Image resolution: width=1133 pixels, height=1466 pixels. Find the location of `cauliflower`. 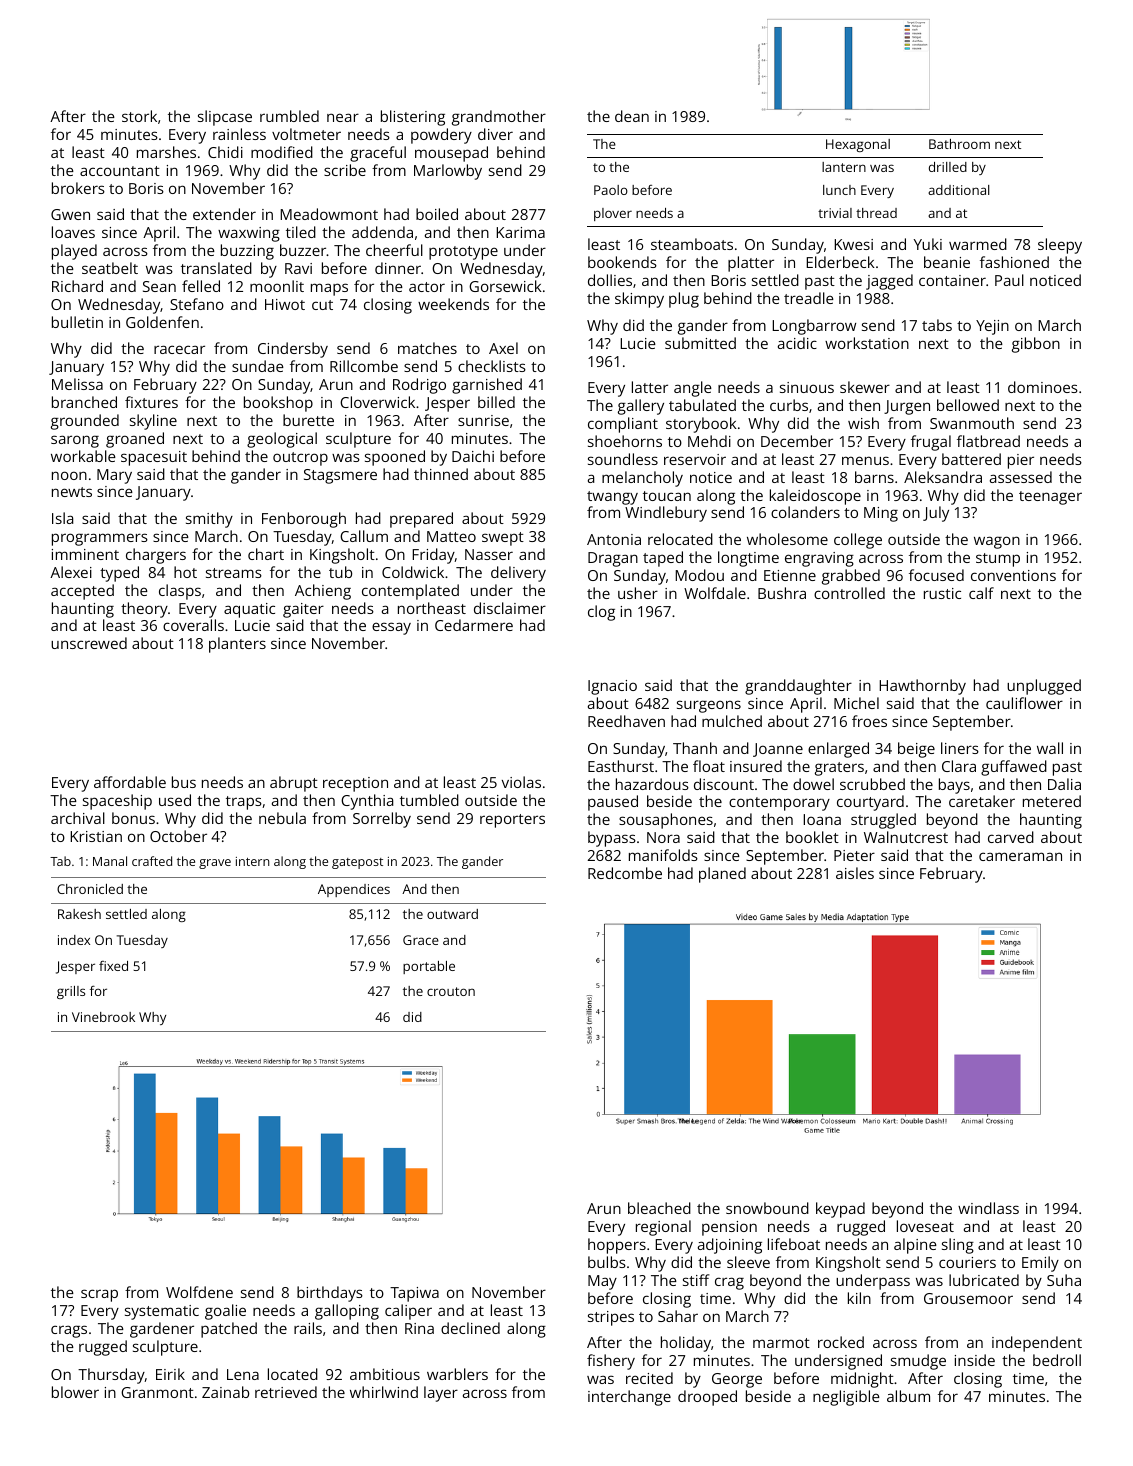

cauliflower is located at coordinates (1024, 703).
